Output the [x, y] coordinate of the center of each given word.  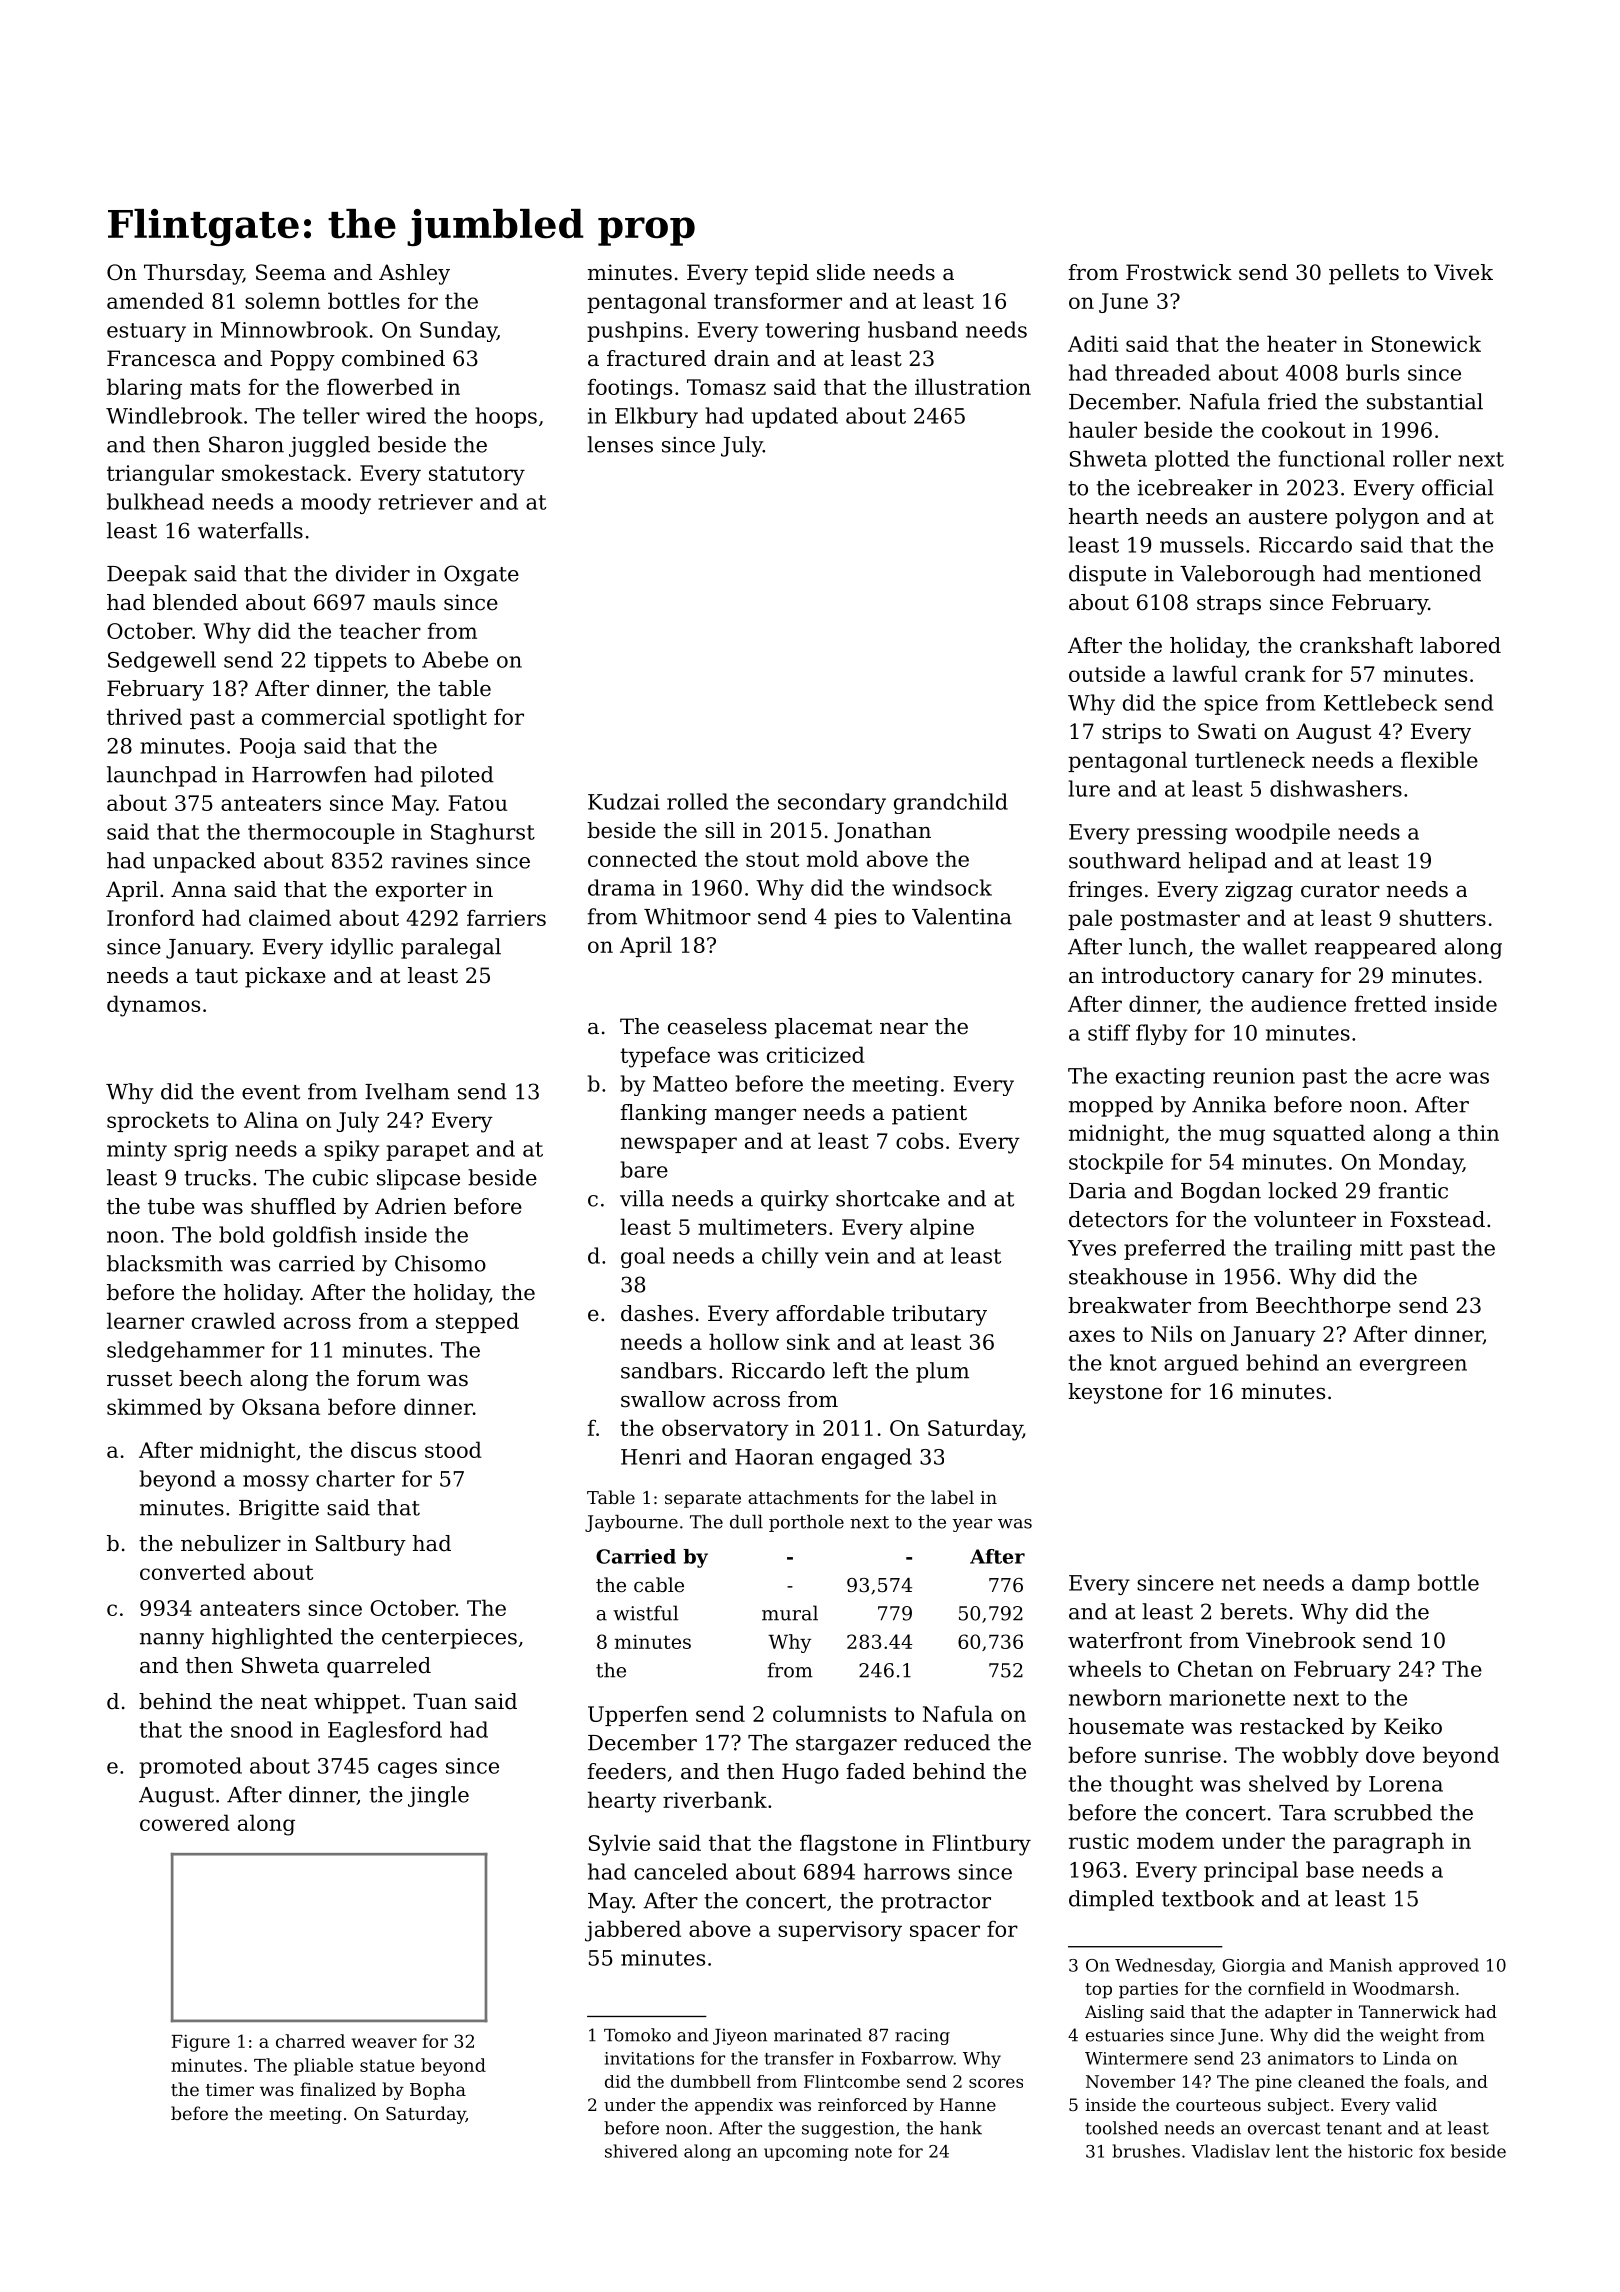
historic [1380, 2151]
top [1098, 1991]
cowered [185, 1822]
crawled [234, 1320]
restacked [1292, 1726]
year [972, 1525]
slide [841, 272]
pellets [1364, 274]
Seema [291, 272]
